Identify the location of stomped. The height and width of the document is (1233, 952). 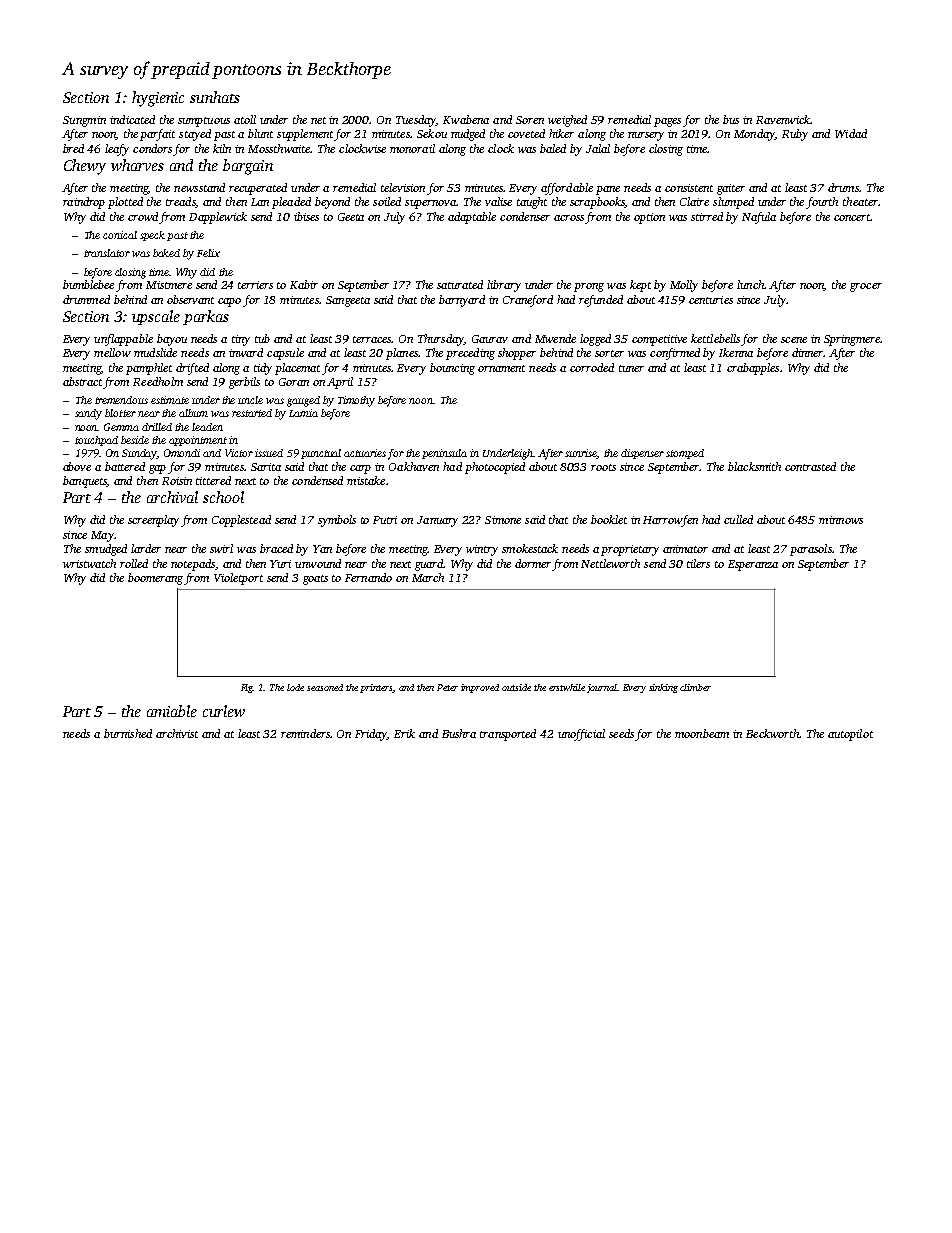
(685, 454).
